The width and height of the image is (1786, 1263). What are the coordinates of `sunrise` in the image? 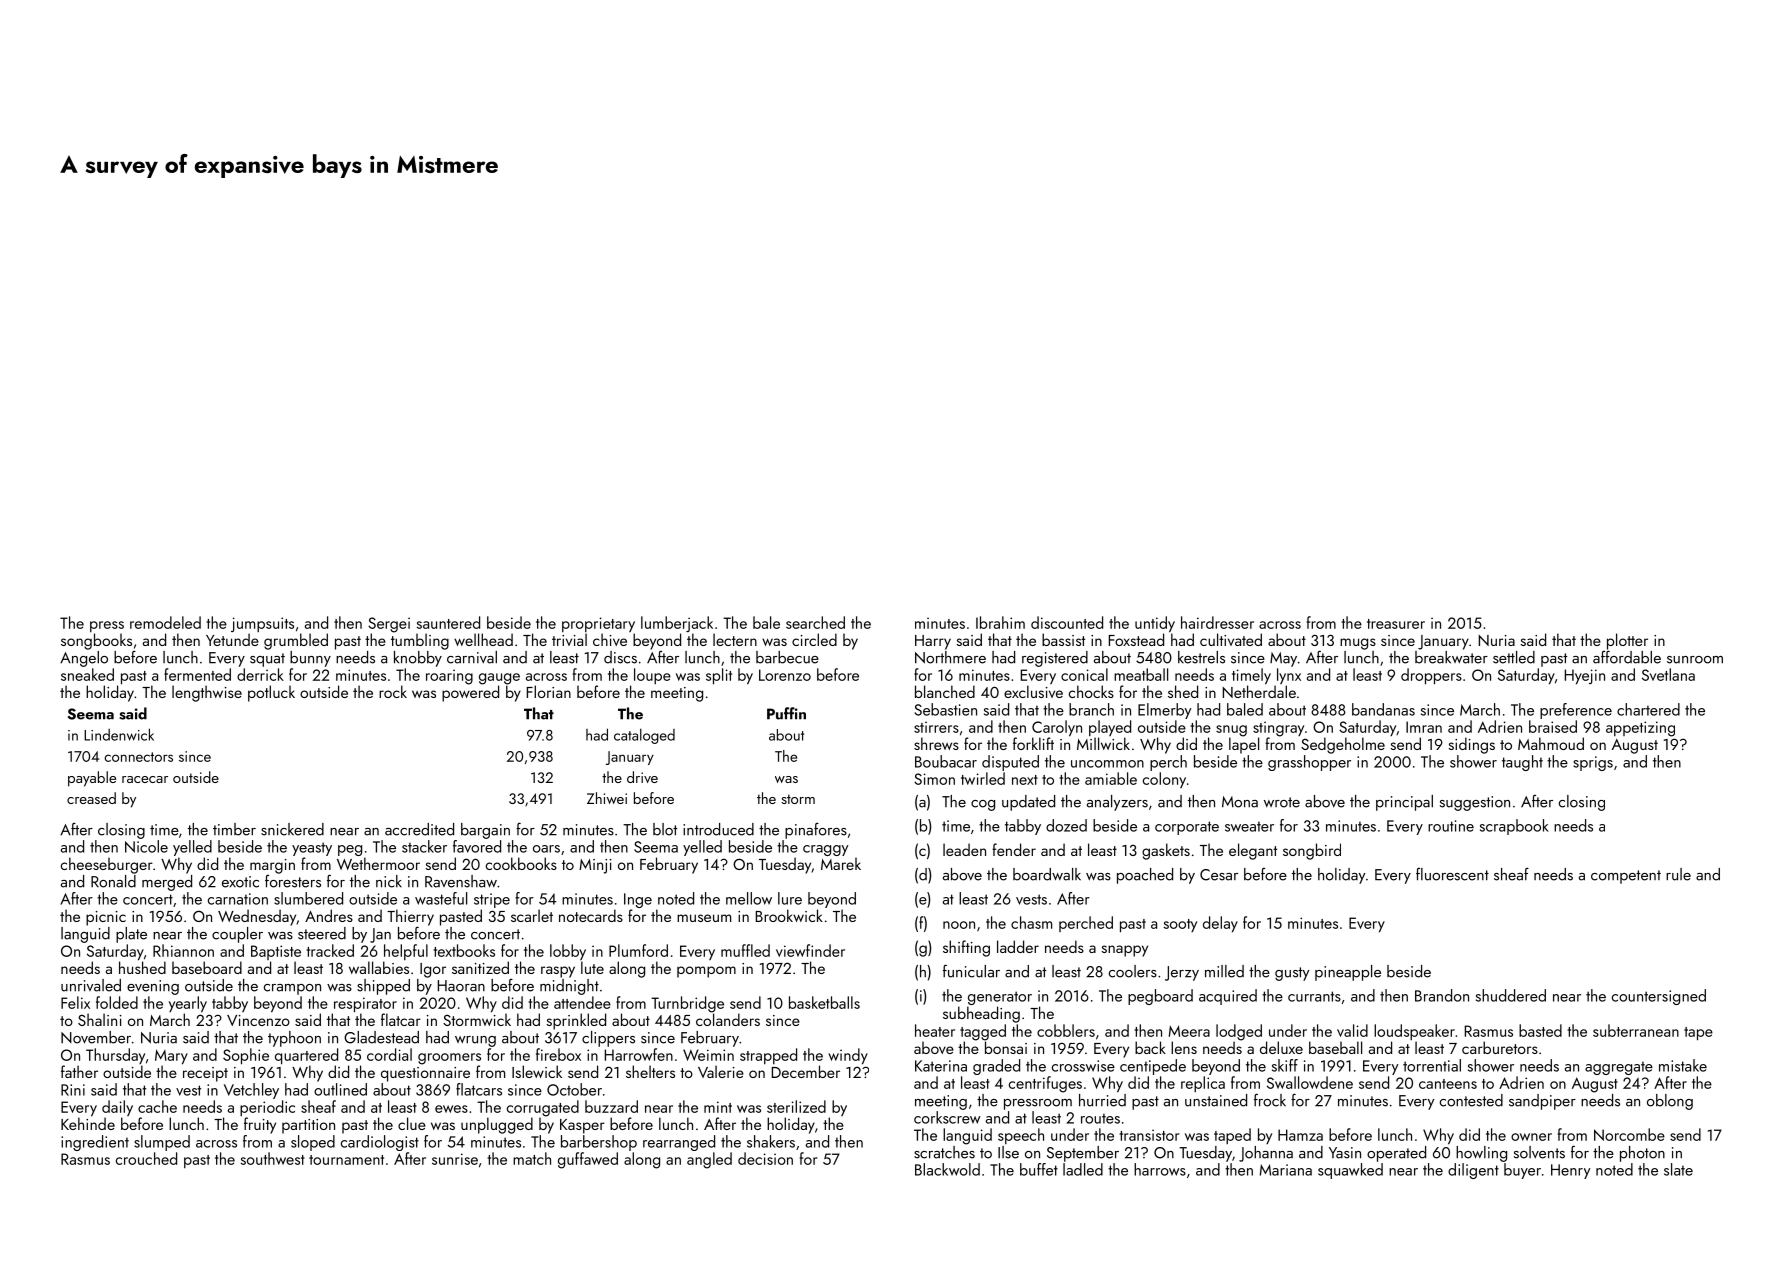 It's located at (455, 1159).
